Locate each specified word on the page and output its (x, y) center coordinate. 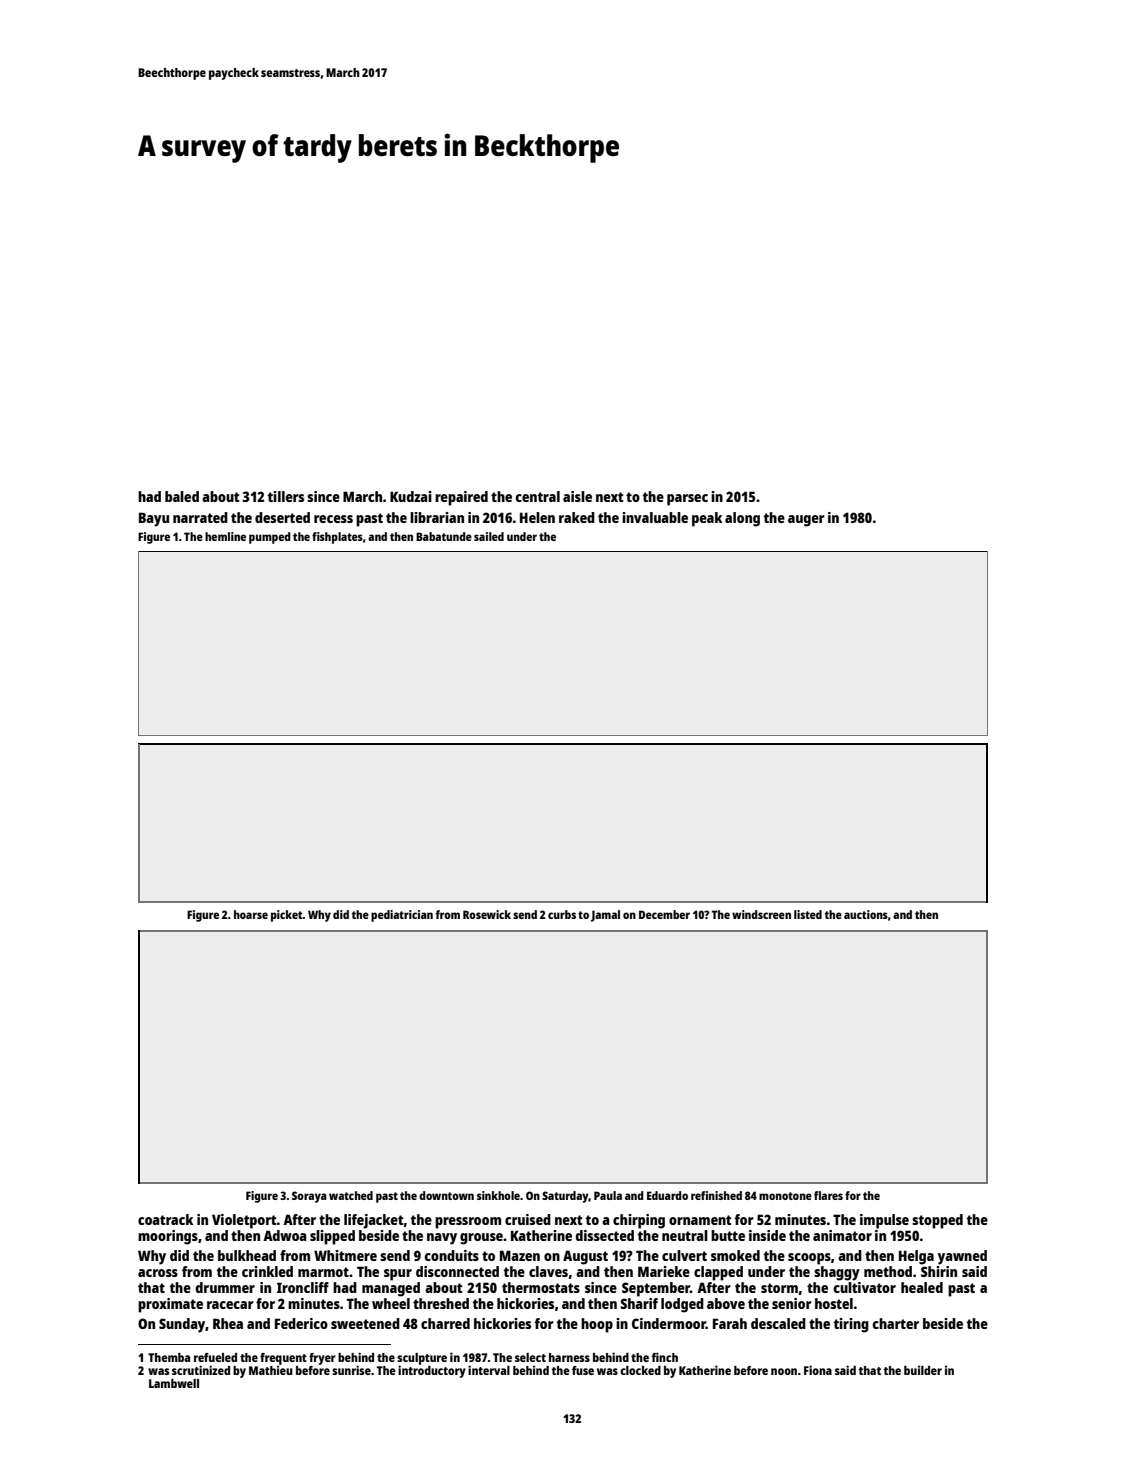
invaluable (655, 517)
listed (808, 914)
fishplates (337, 538)
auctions (866, 914)
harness (569, 1357)
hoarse (251, 914)
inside (767, 1235)
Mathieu (271, 1370)
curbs (562, 914)
